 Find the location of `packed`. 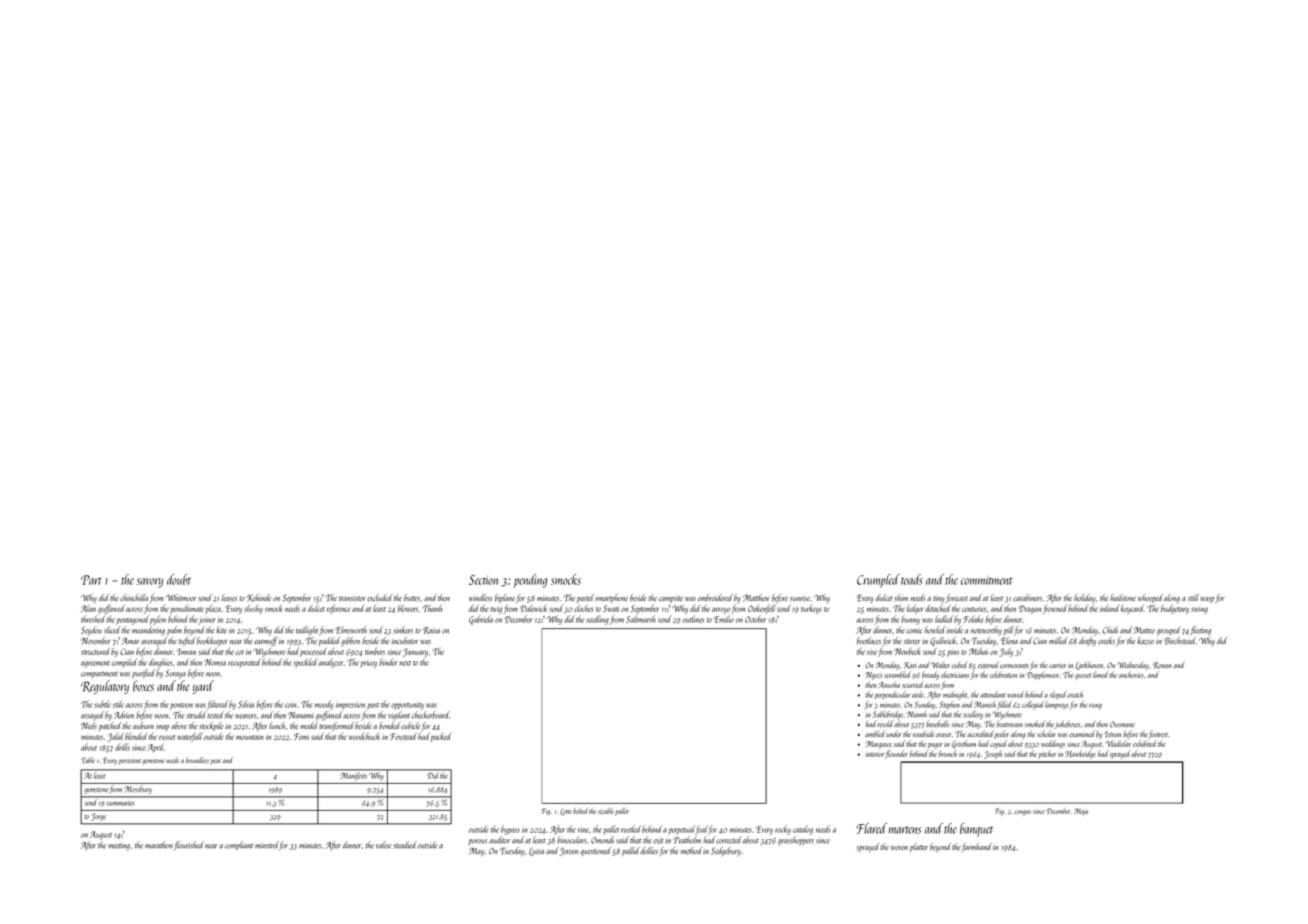

packed is located at coordinates (441, 737).
